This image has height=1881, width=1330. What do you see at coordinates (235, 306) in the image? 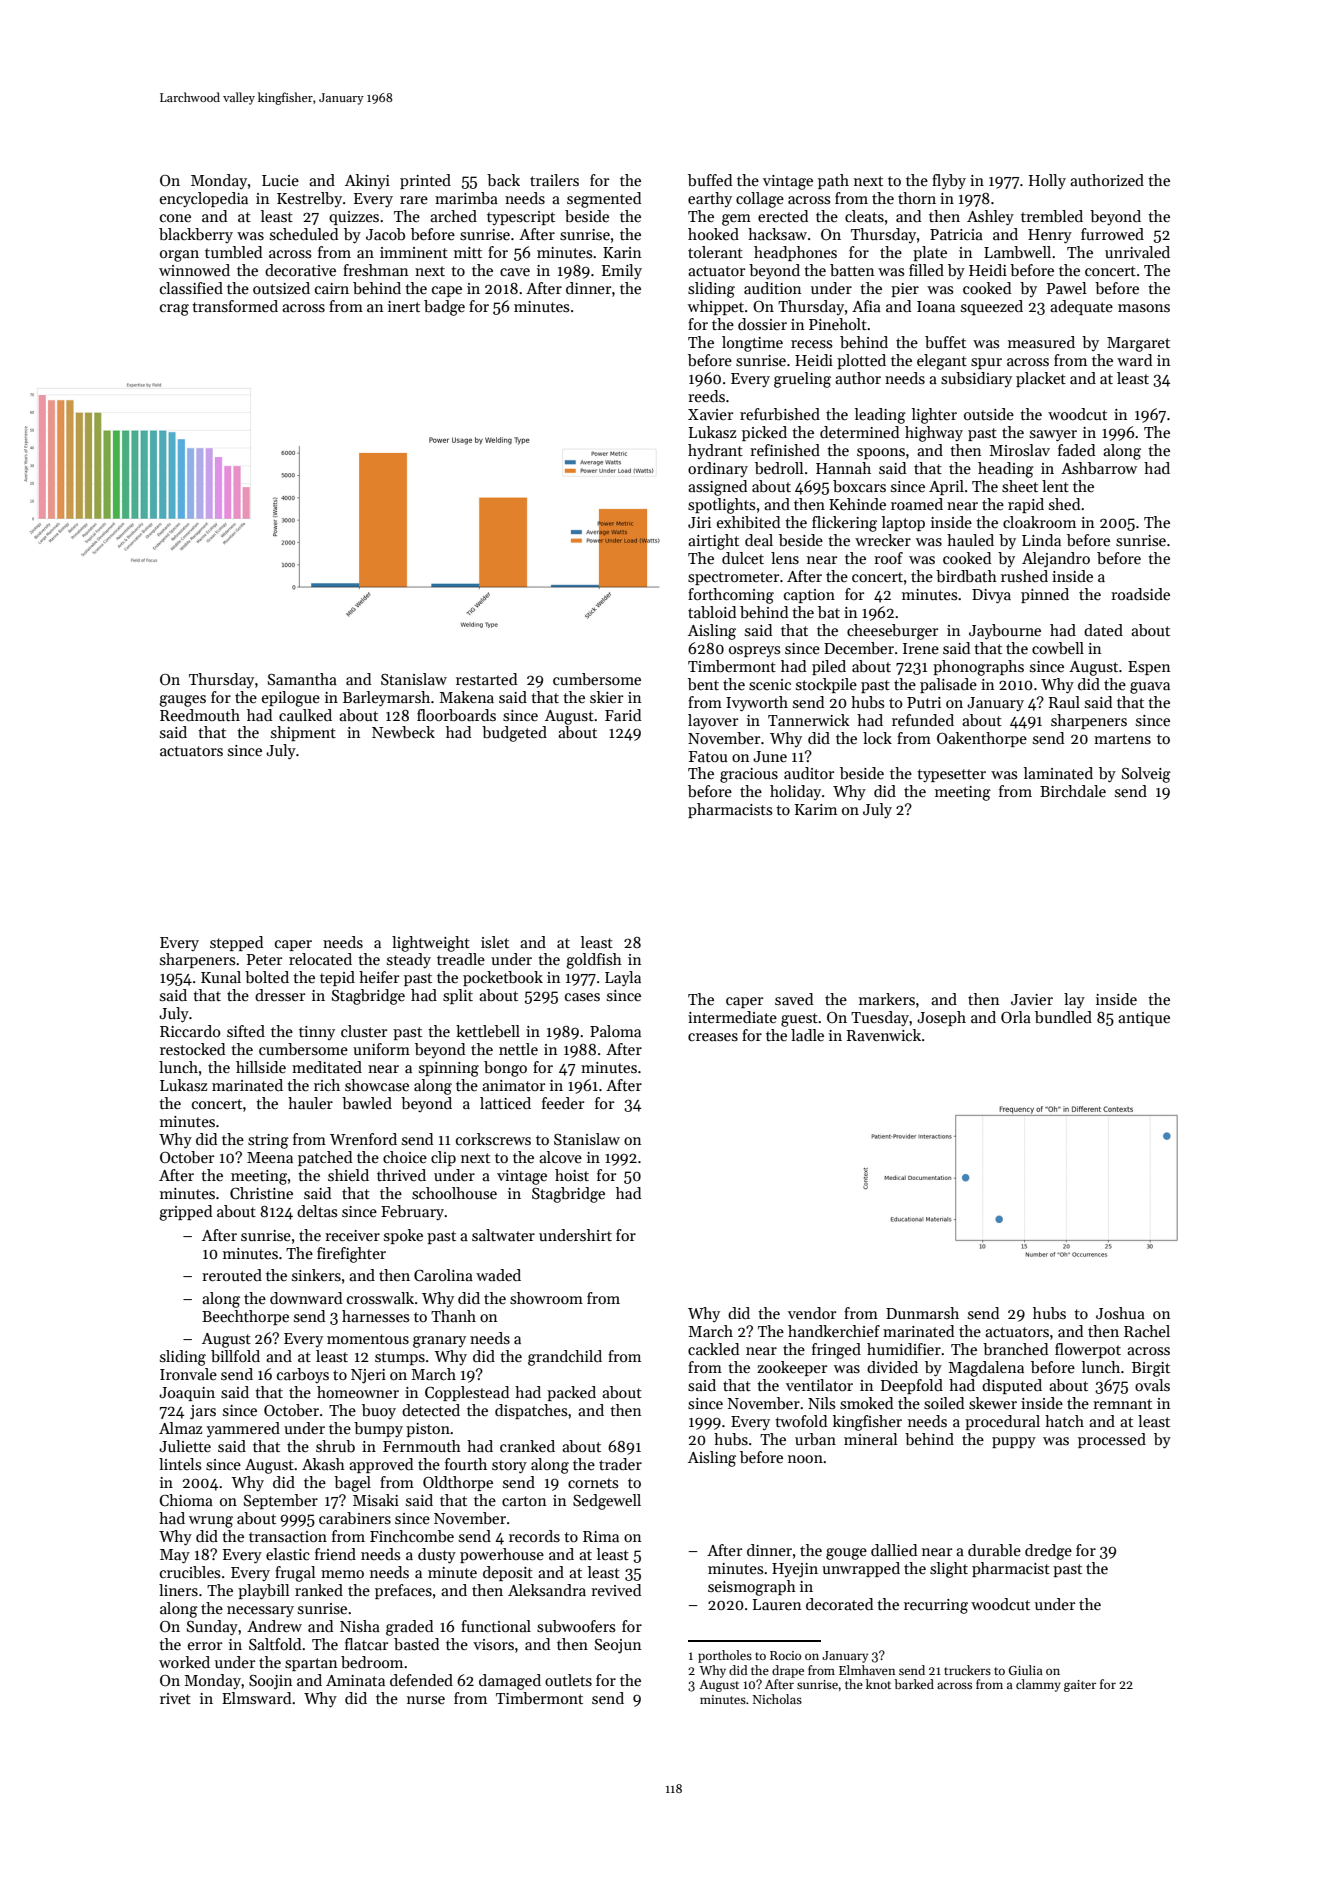
I see `transformed` at bounding box center [235, 306].
